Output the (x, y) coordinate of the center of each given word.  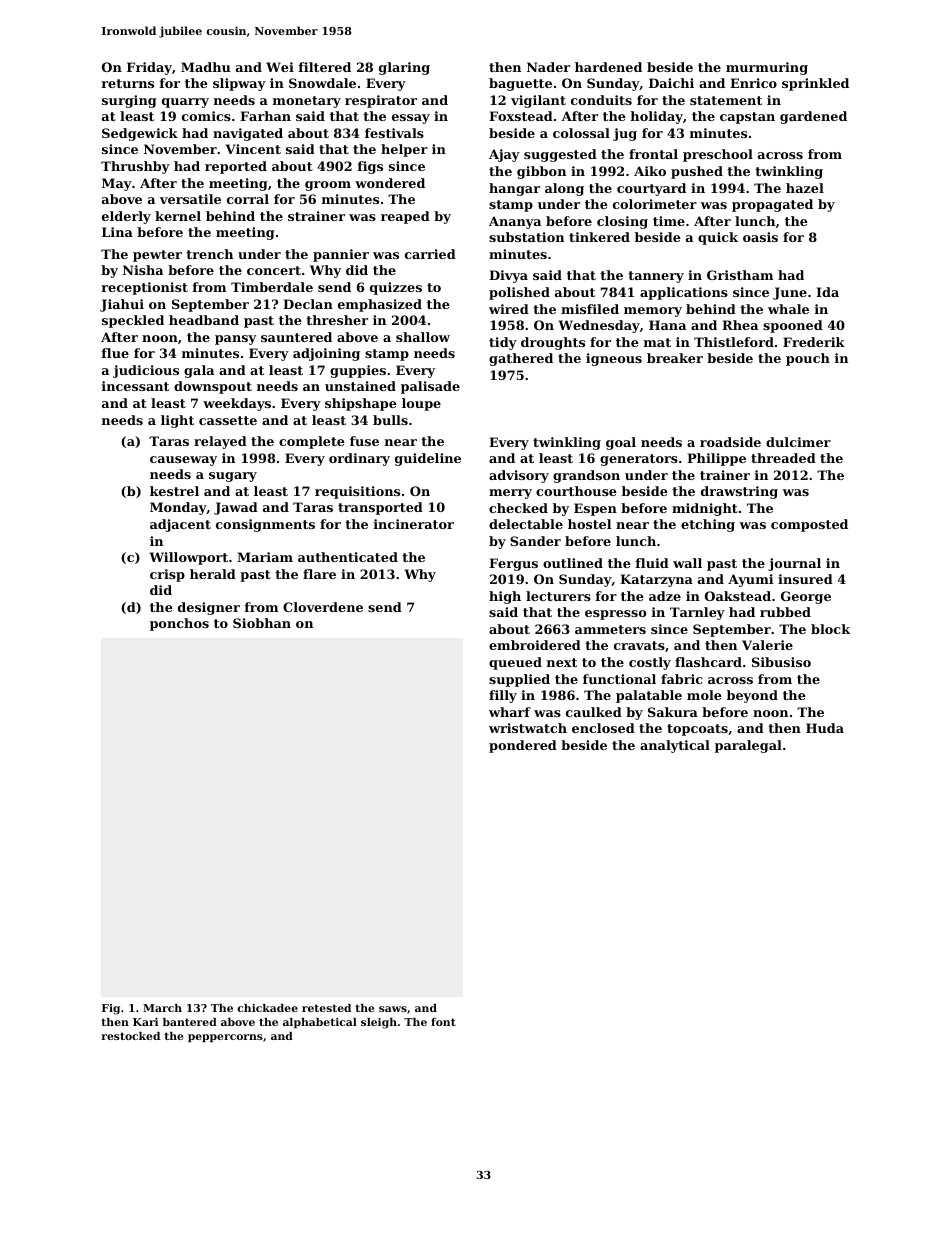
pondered (523, 746)
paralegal (748, 746)
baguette (520, 84)
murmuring (767, 68)
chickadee (267, 1008)
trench (209, 254)
